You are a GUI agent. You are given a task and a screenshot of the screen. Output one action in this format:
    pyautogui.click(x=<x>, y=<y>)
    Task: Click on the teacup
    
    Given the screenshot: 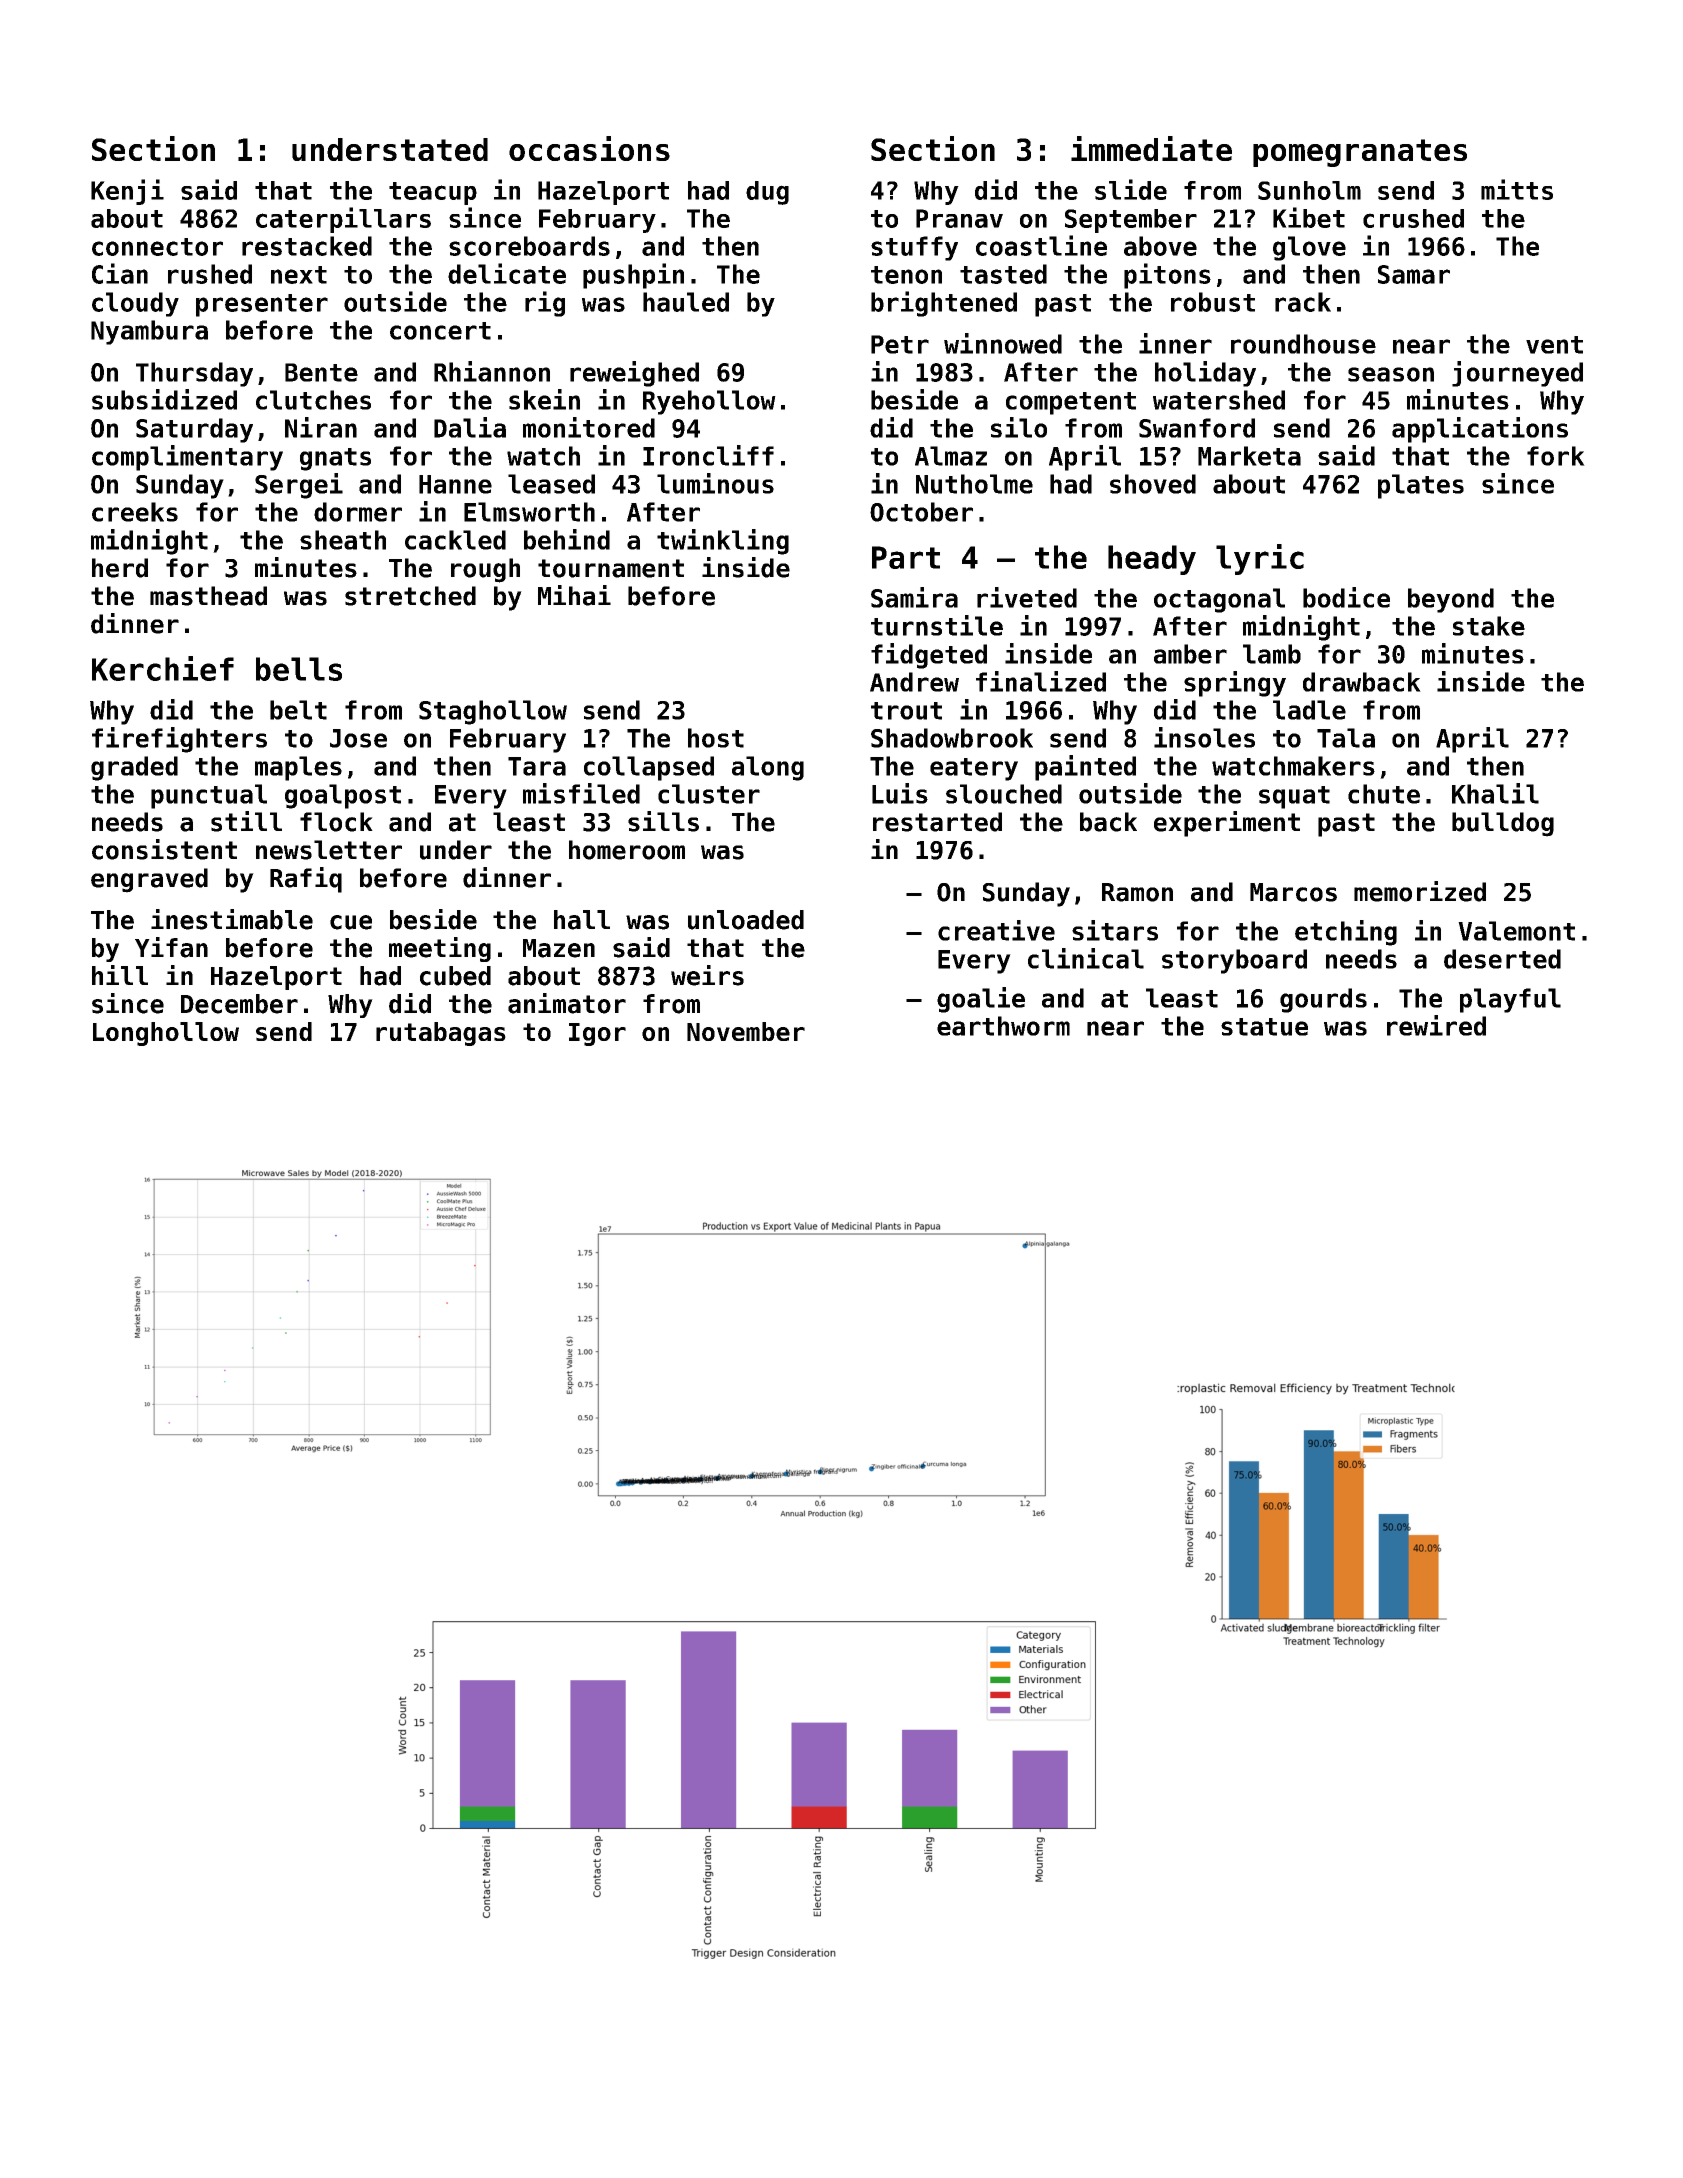 What is the action you would take?
    pyautogui.click(x=433, y=193)
